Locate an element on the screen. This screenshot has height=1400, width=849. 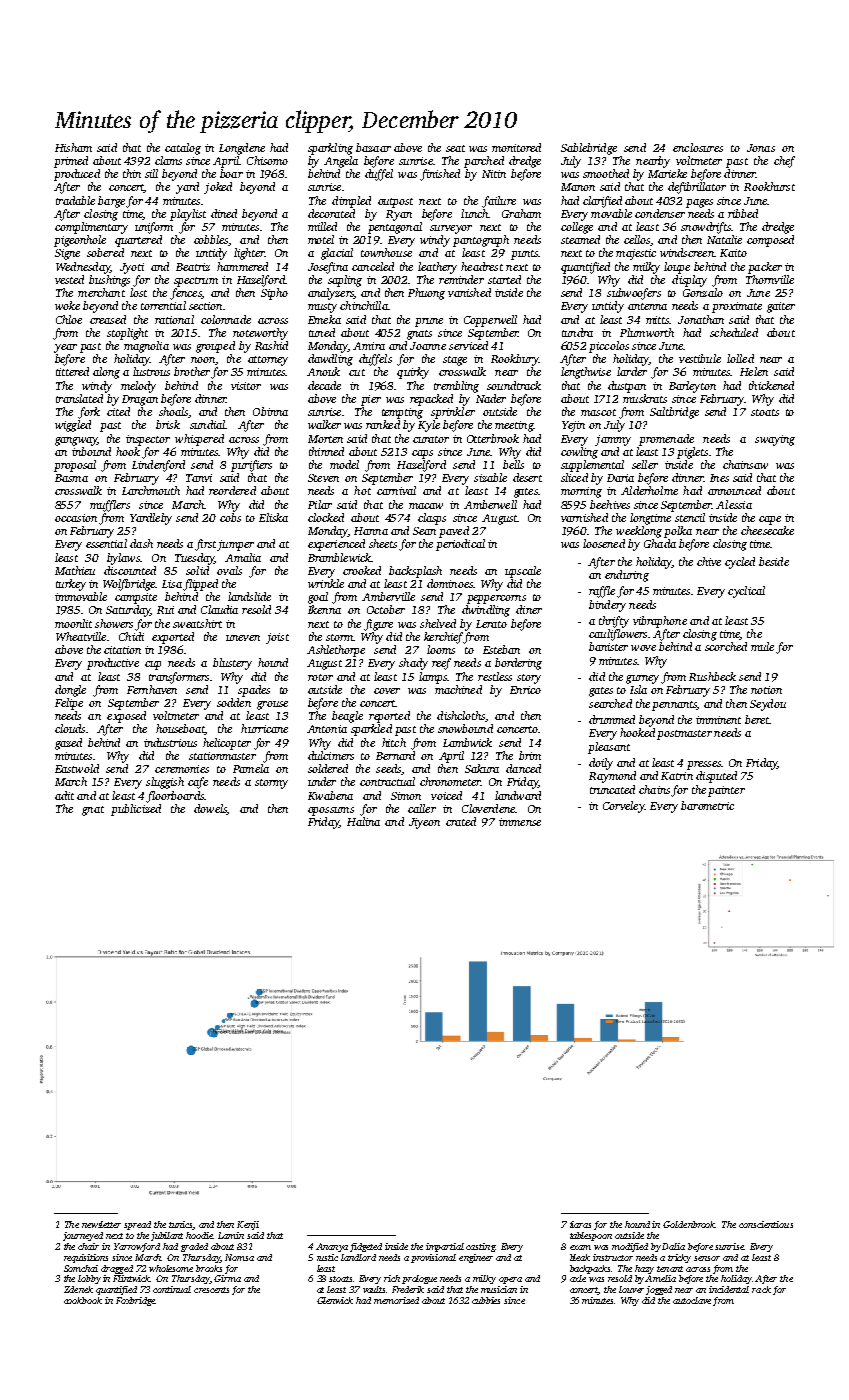
piglets is located at coordinates (692, 453).
